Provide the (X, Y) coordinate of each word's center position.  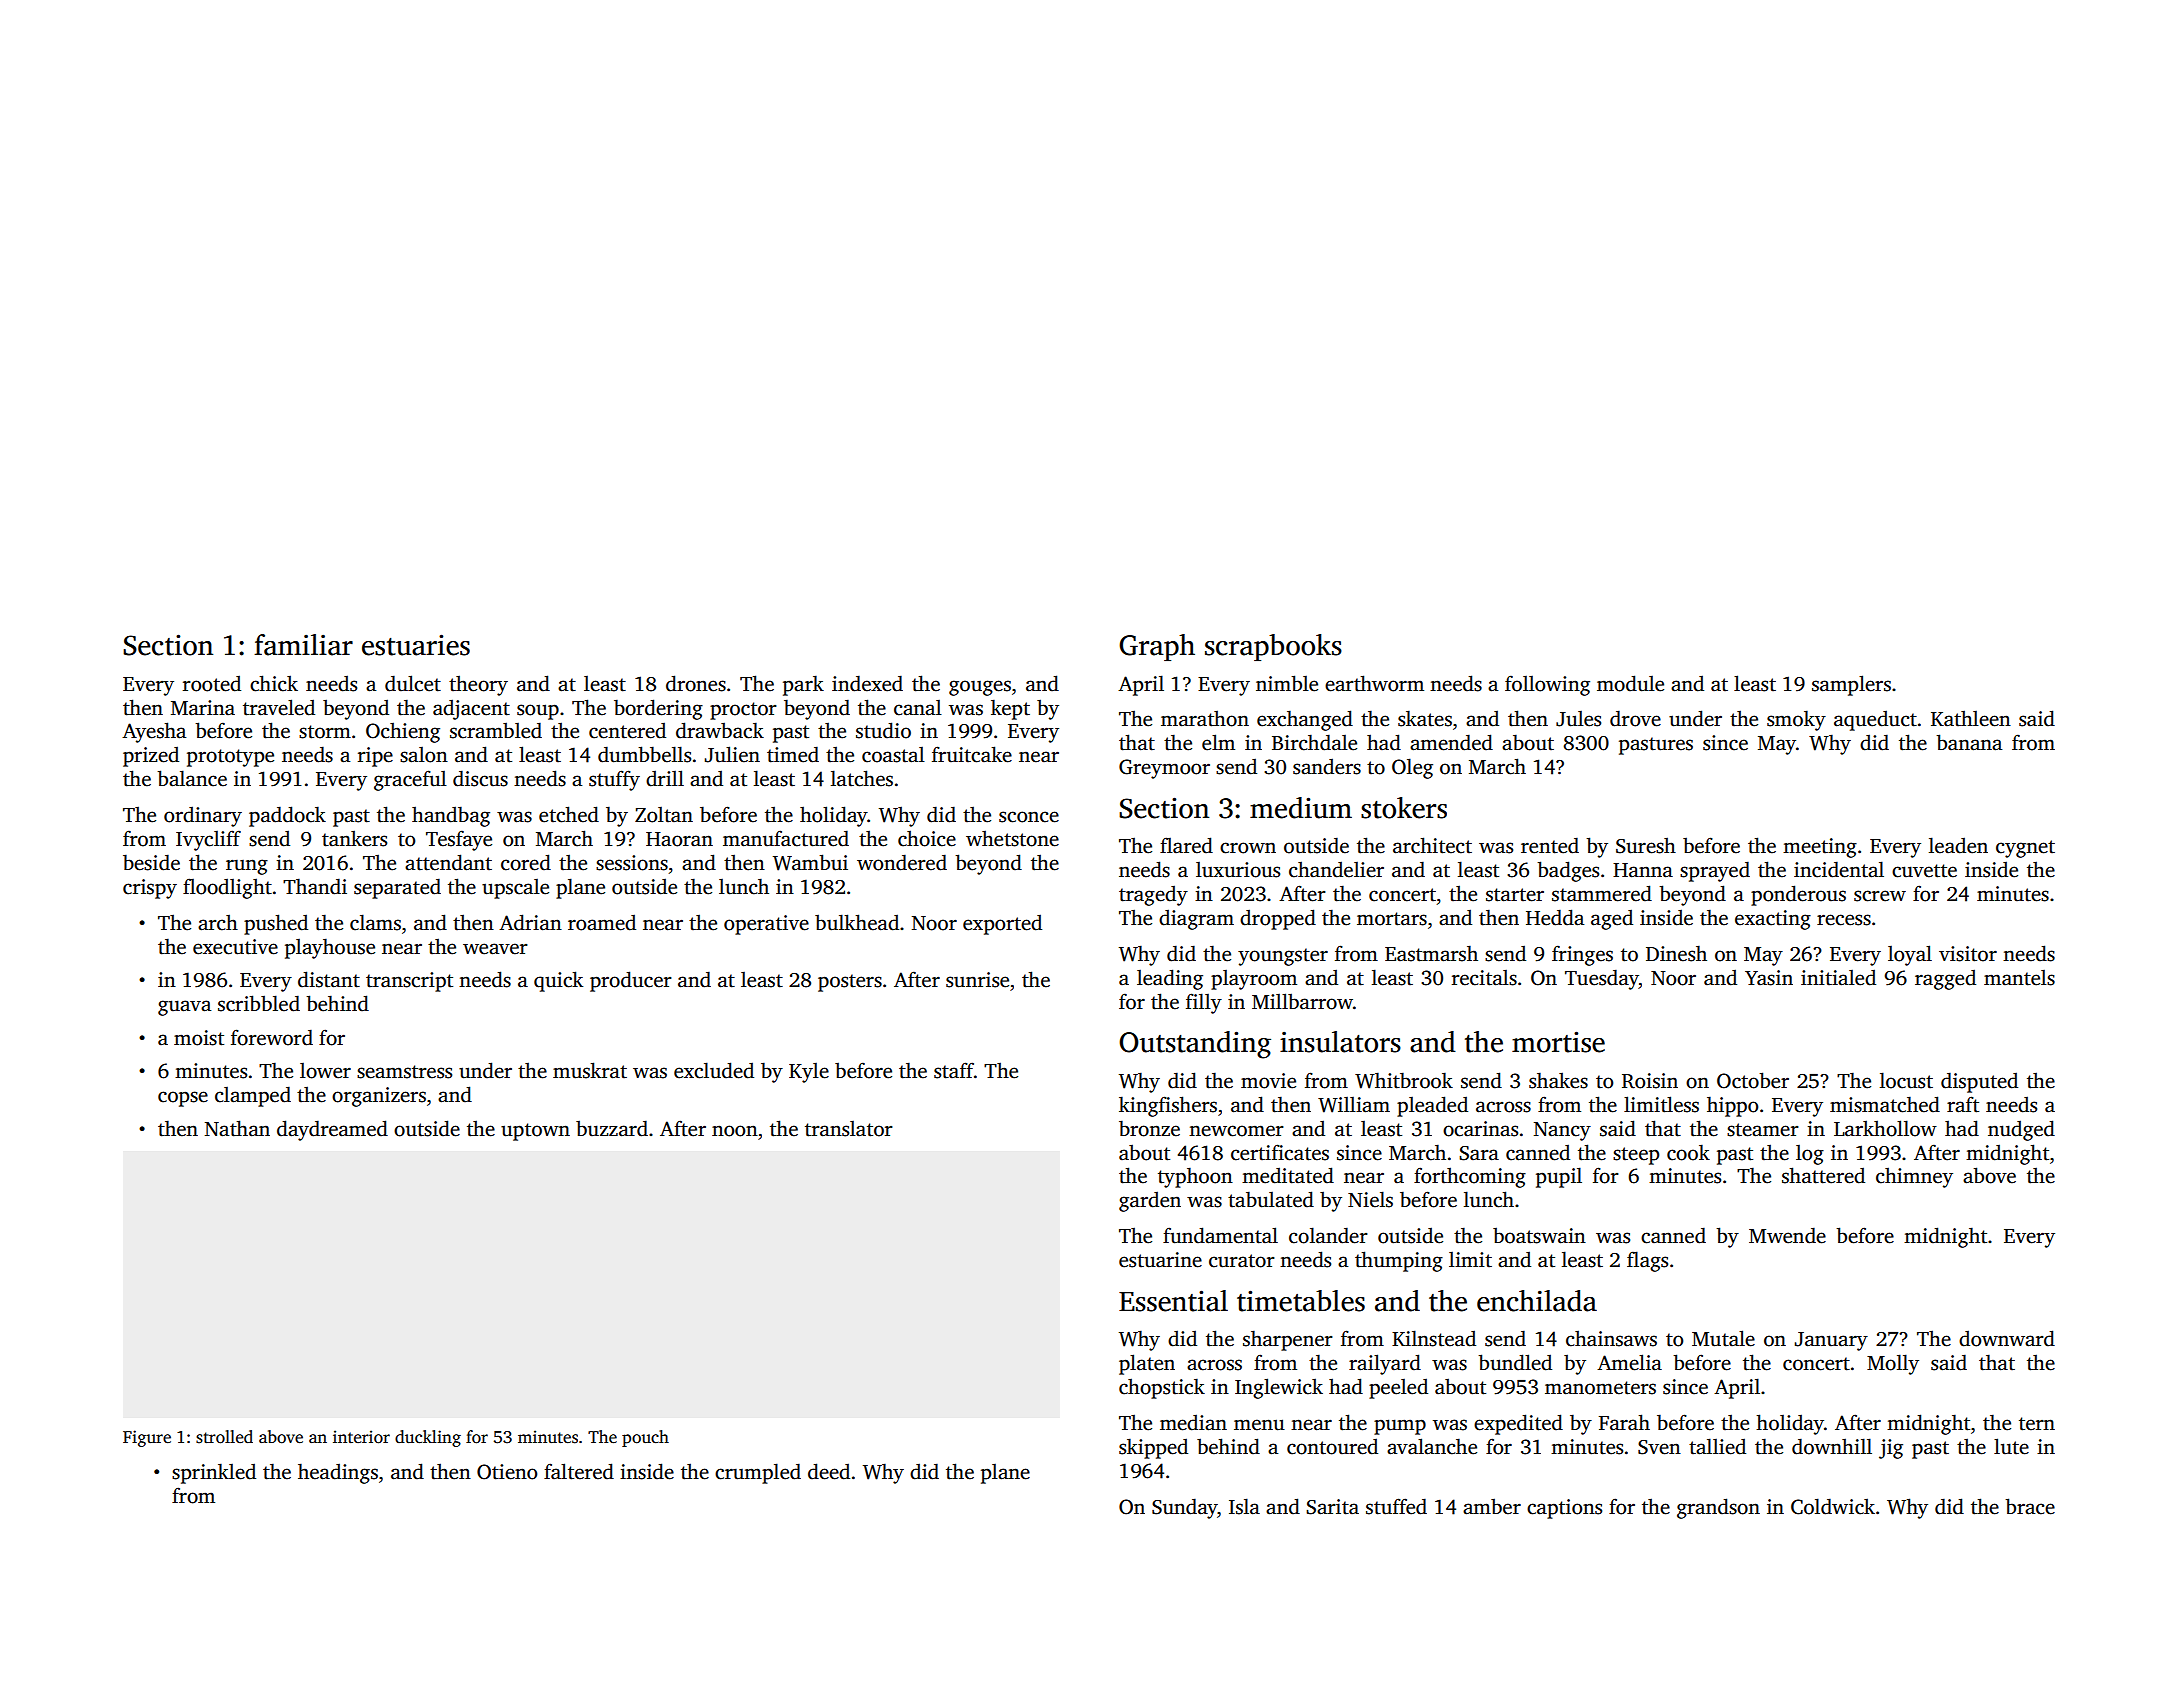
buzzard (612, 1128)
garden (1150, 1201)
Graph (1157, 647)
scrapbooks (1273, 647)
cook (1688, 1152)
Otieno (507, 1472)
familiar (303, 645)
